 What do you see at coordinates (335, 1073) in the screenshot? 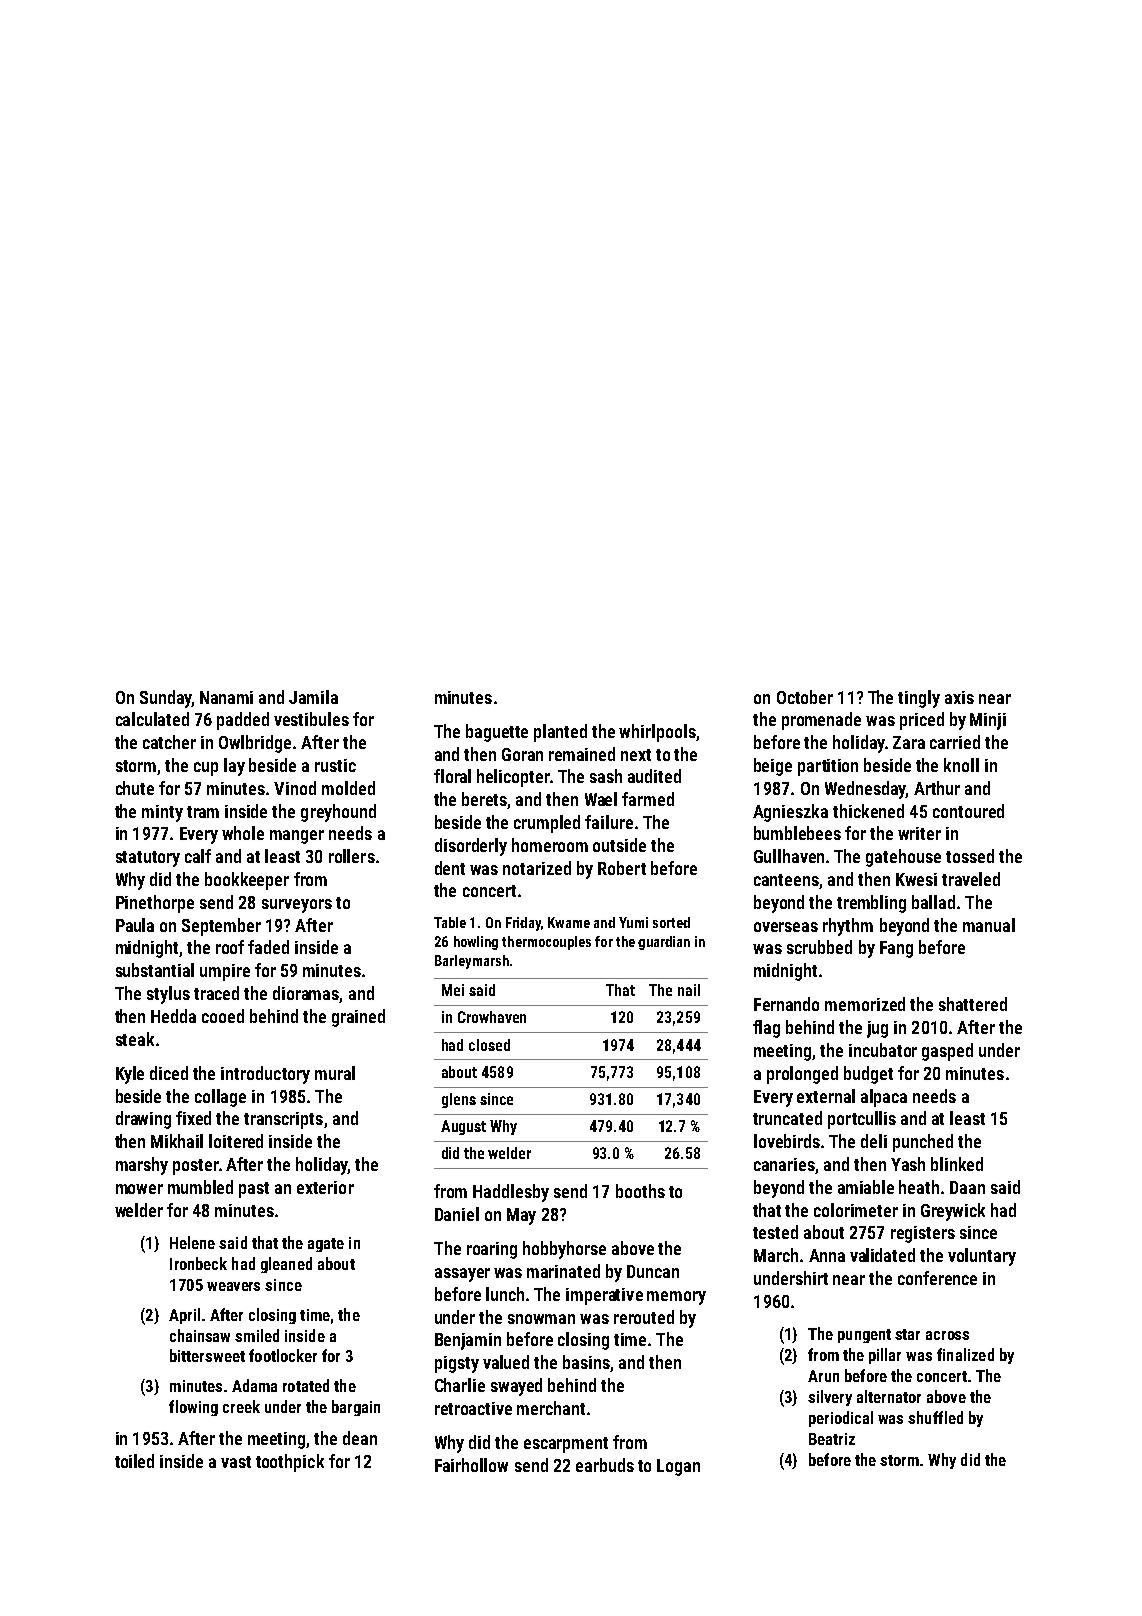
I see `mural` at bounding box center [335, 1073].
